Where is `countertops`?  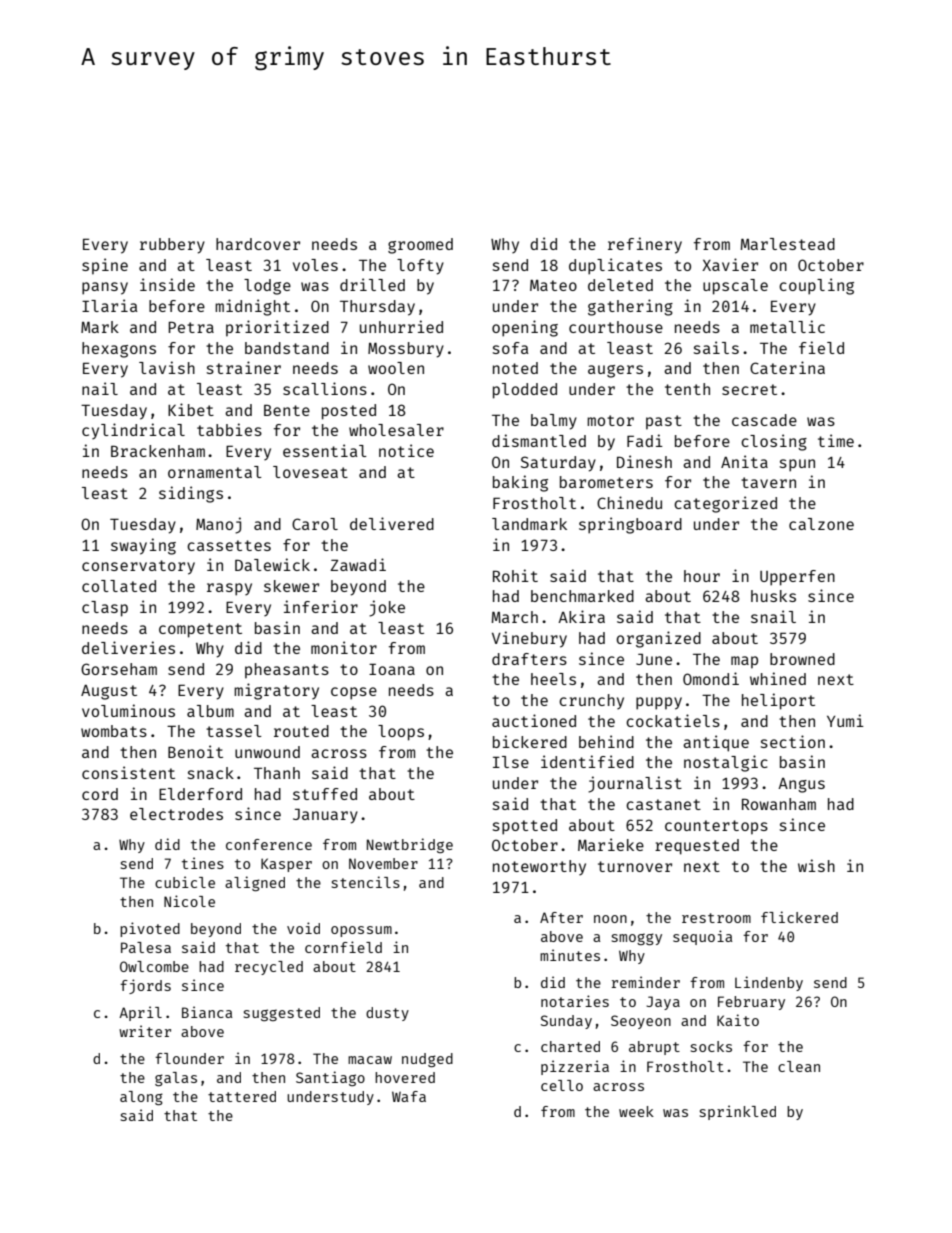
countertops is located at coordinates (716, 827).
